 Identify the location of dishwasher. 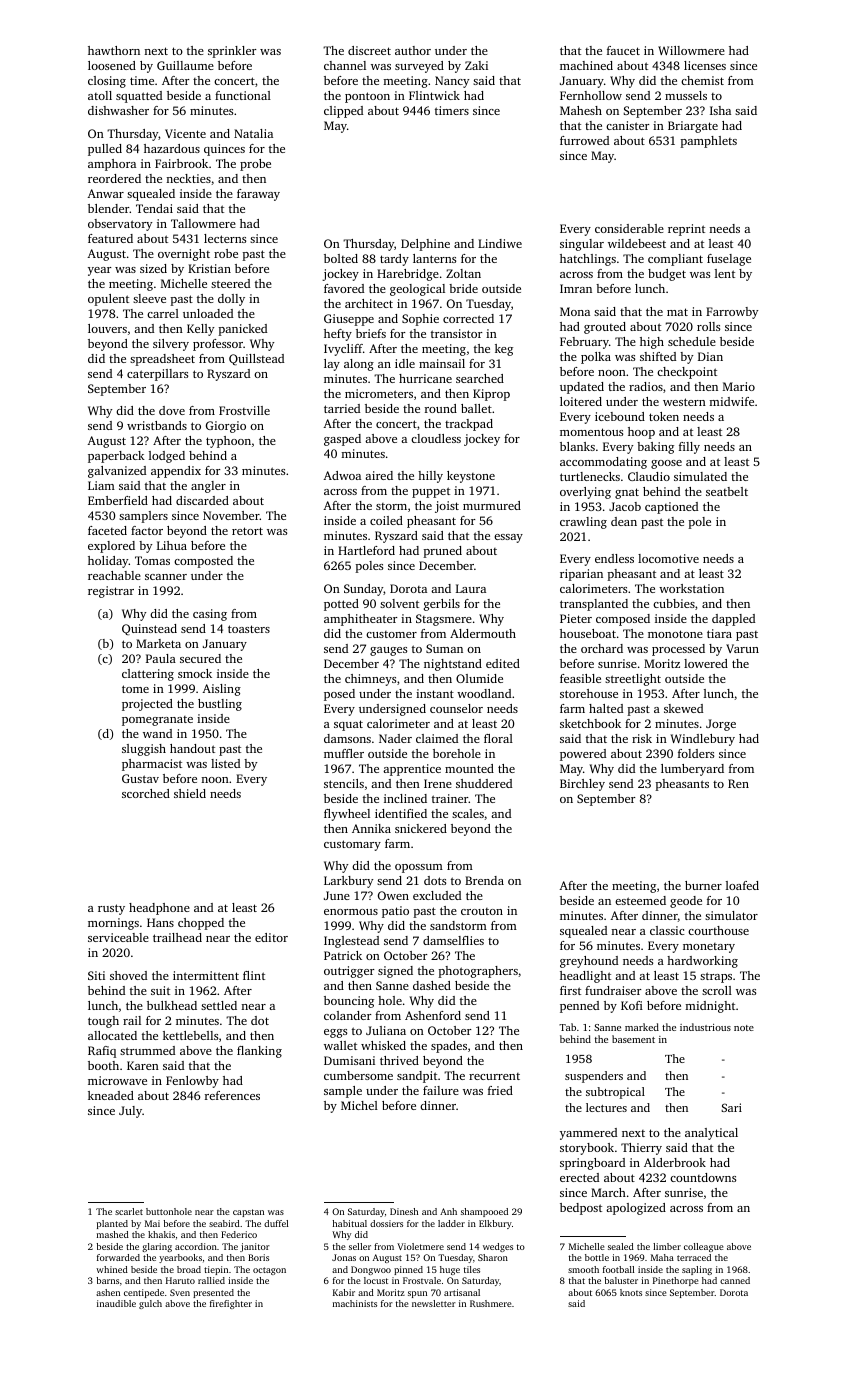
(118, 110).
